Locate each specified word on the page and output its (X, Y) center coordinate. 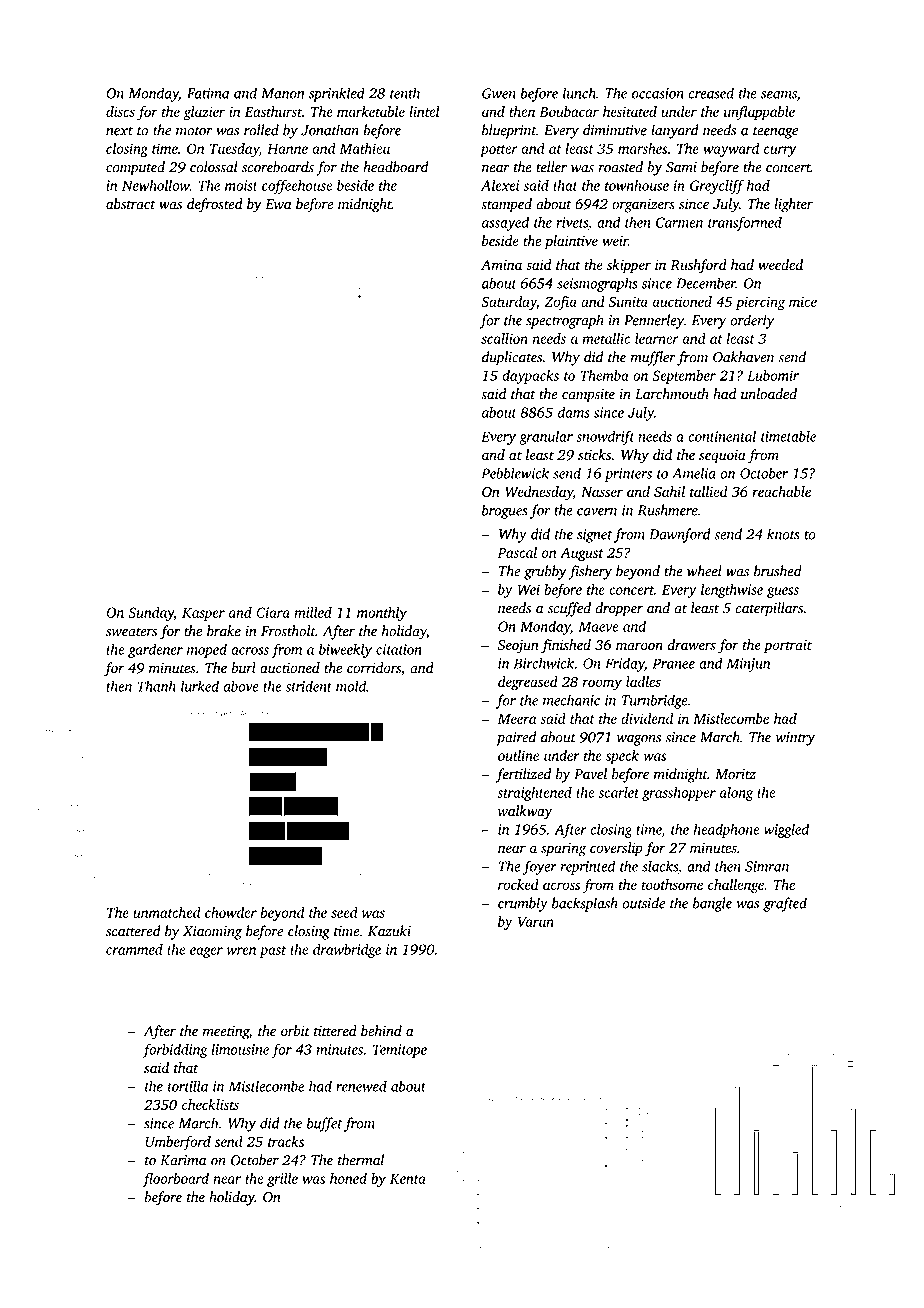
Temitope (400, 1051)
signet (594, 536)
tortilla (188, 1086)
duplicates (512, 358)
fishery (590, 572)
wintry (795, 739)
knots (783, 534)
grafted (785, 904)
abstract (131, 204)
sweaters (131, 632)
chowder (231, 912)
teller (551, 167)
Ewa (278, 204)
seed (344, 912)
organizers (643, 206)
